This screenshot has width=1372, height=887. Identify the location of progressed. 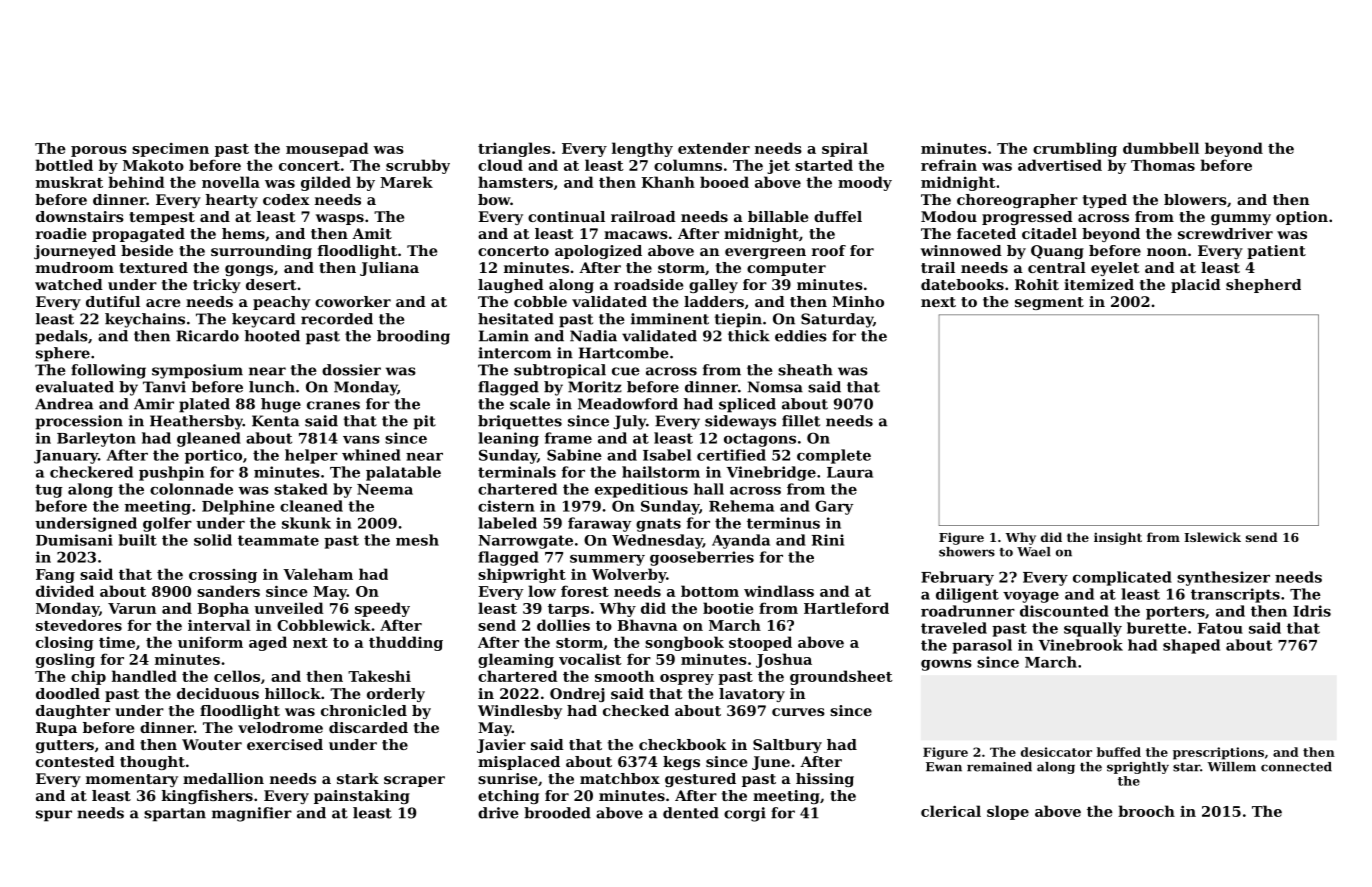
(1027, 218).
